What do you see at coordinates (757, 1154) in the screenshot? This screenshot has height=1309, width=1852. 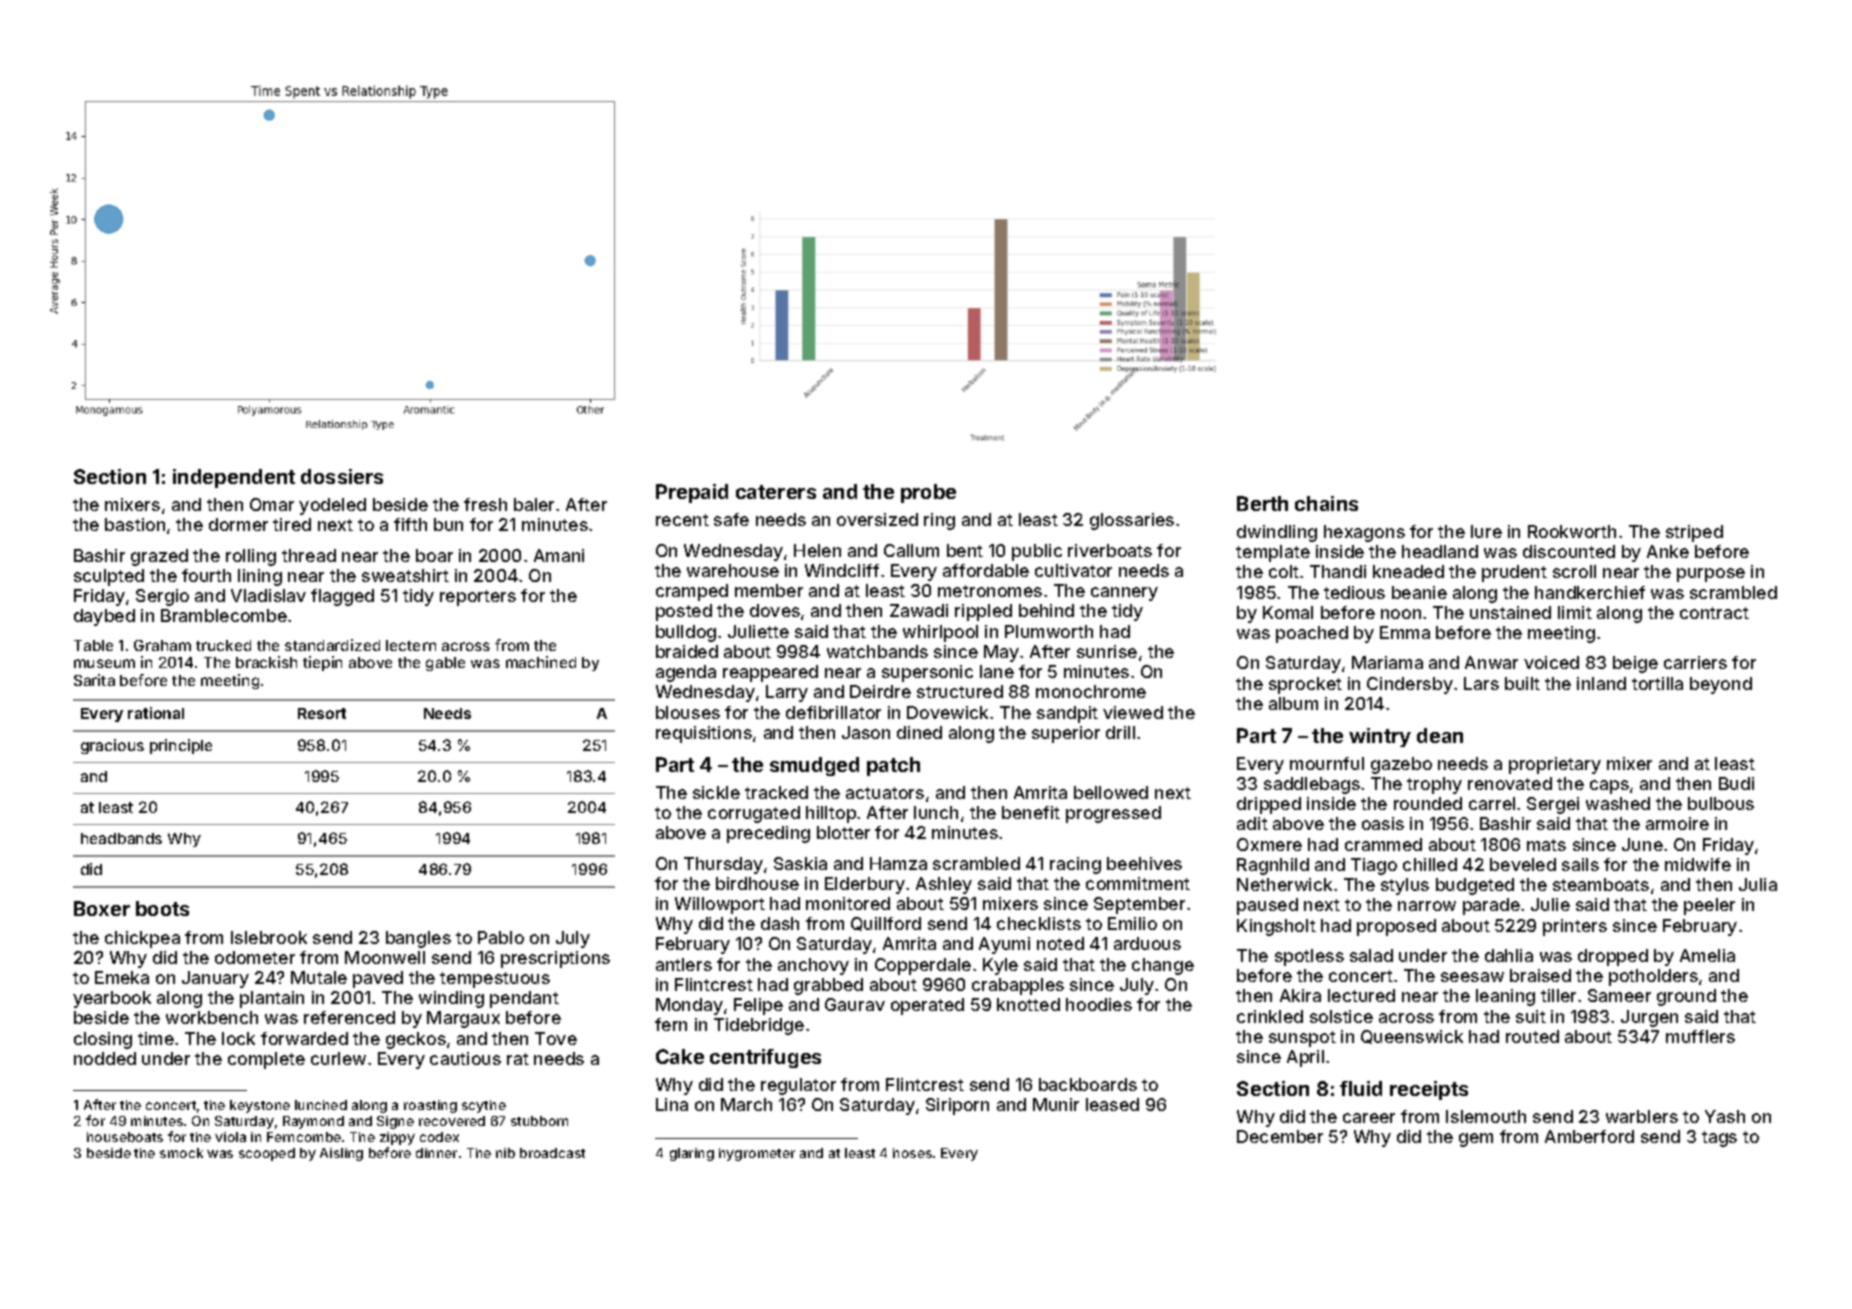 I see `hygrometer` at bounding box center [757, 1154].
